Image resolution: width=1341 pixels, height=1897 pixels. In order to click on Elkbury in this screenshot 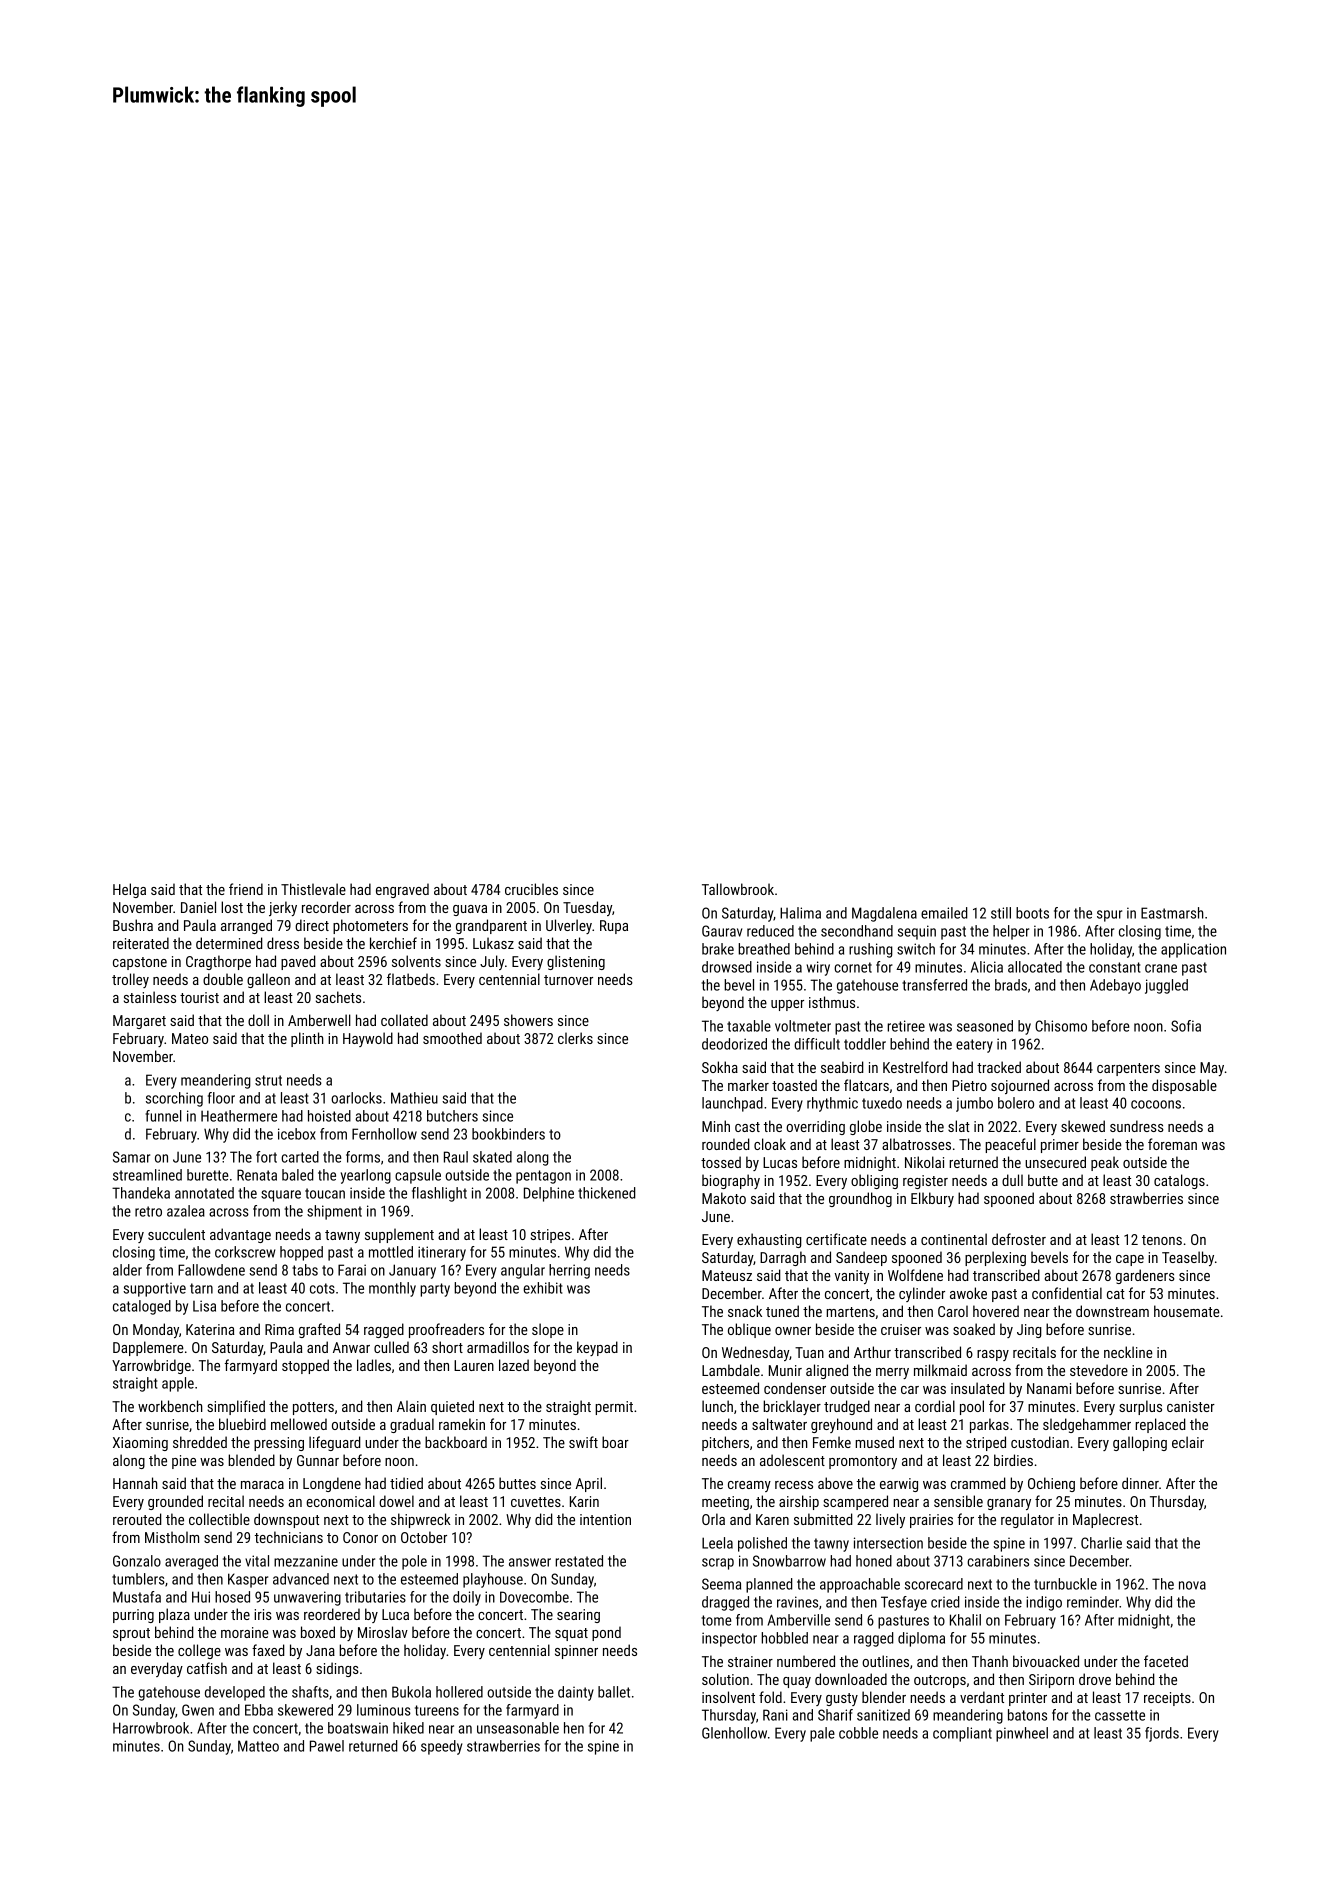, I will do `click(932, 1199)`.
